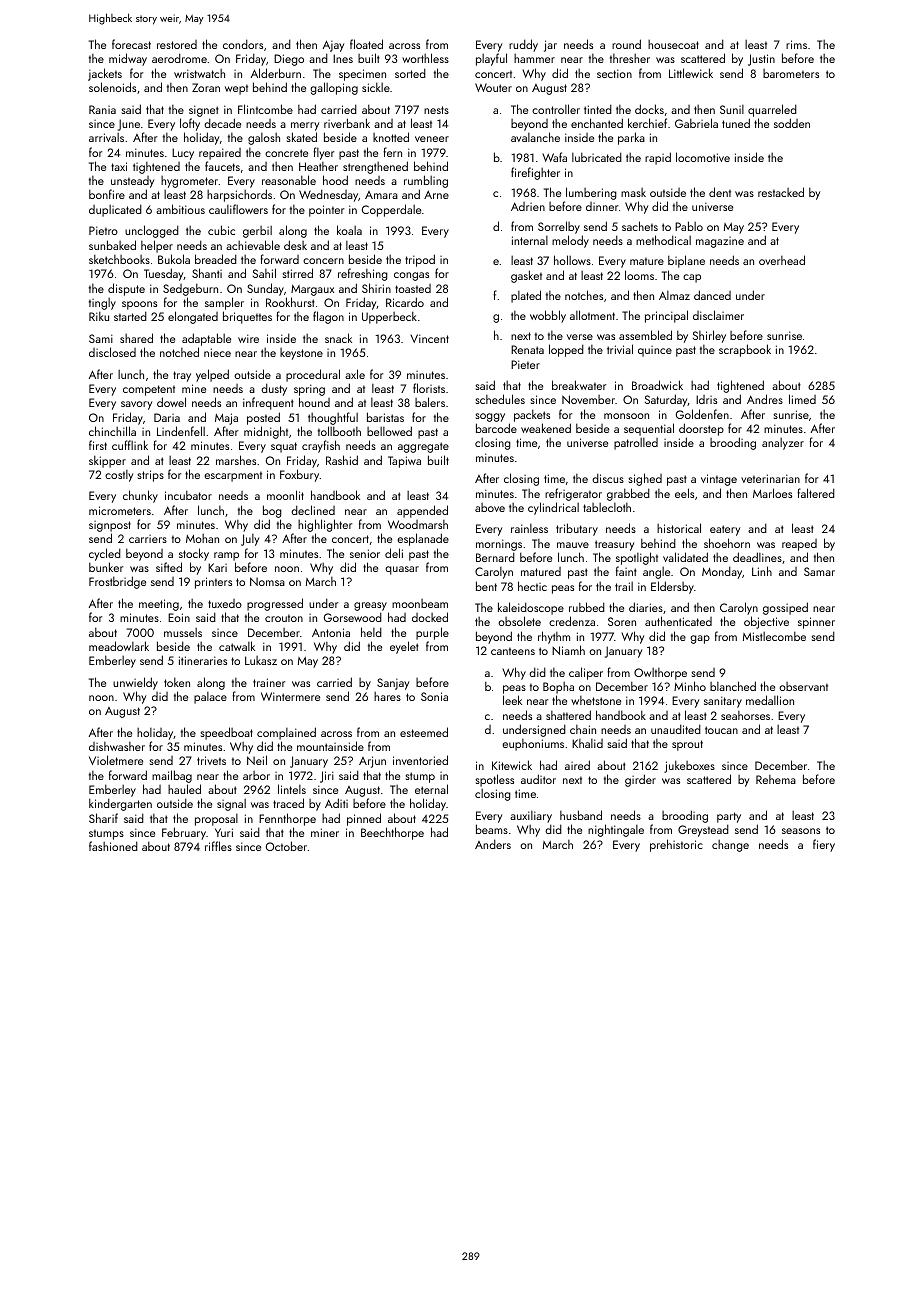  I want to click on forecast, so click(131, 44).
